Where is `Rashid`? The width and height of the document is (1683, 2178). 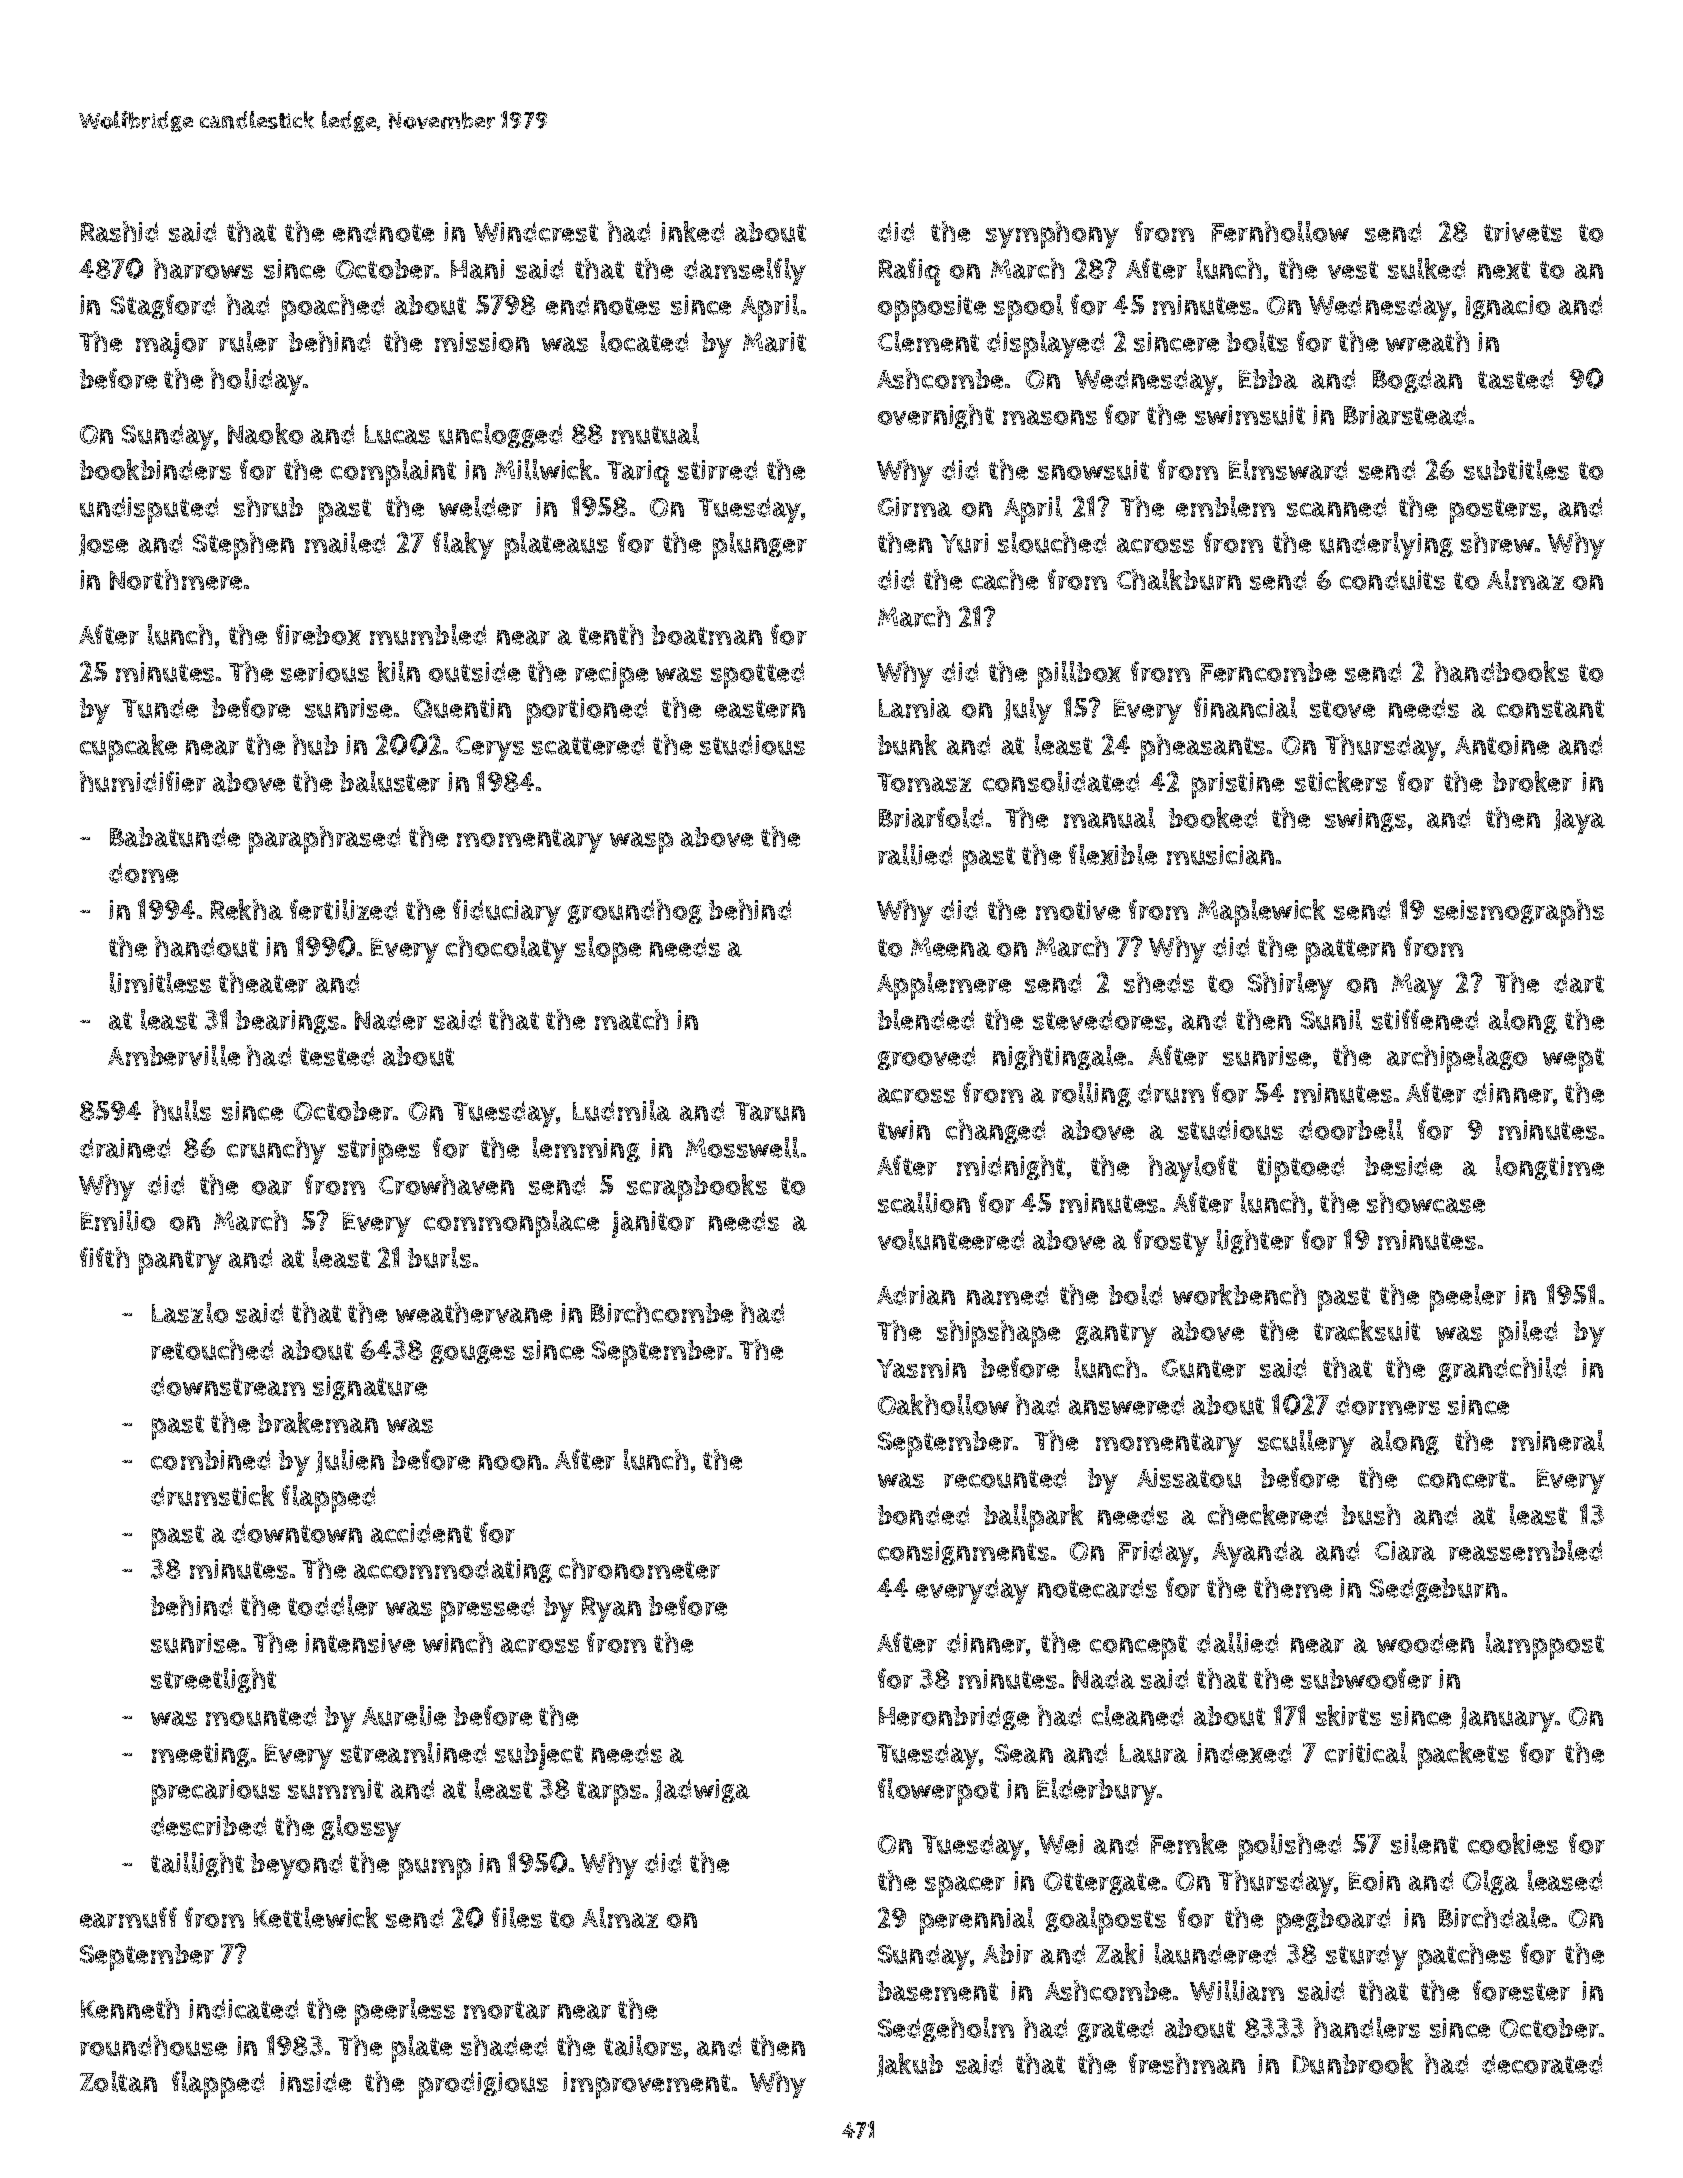
Rashid is located at coordinates (119, 231).
